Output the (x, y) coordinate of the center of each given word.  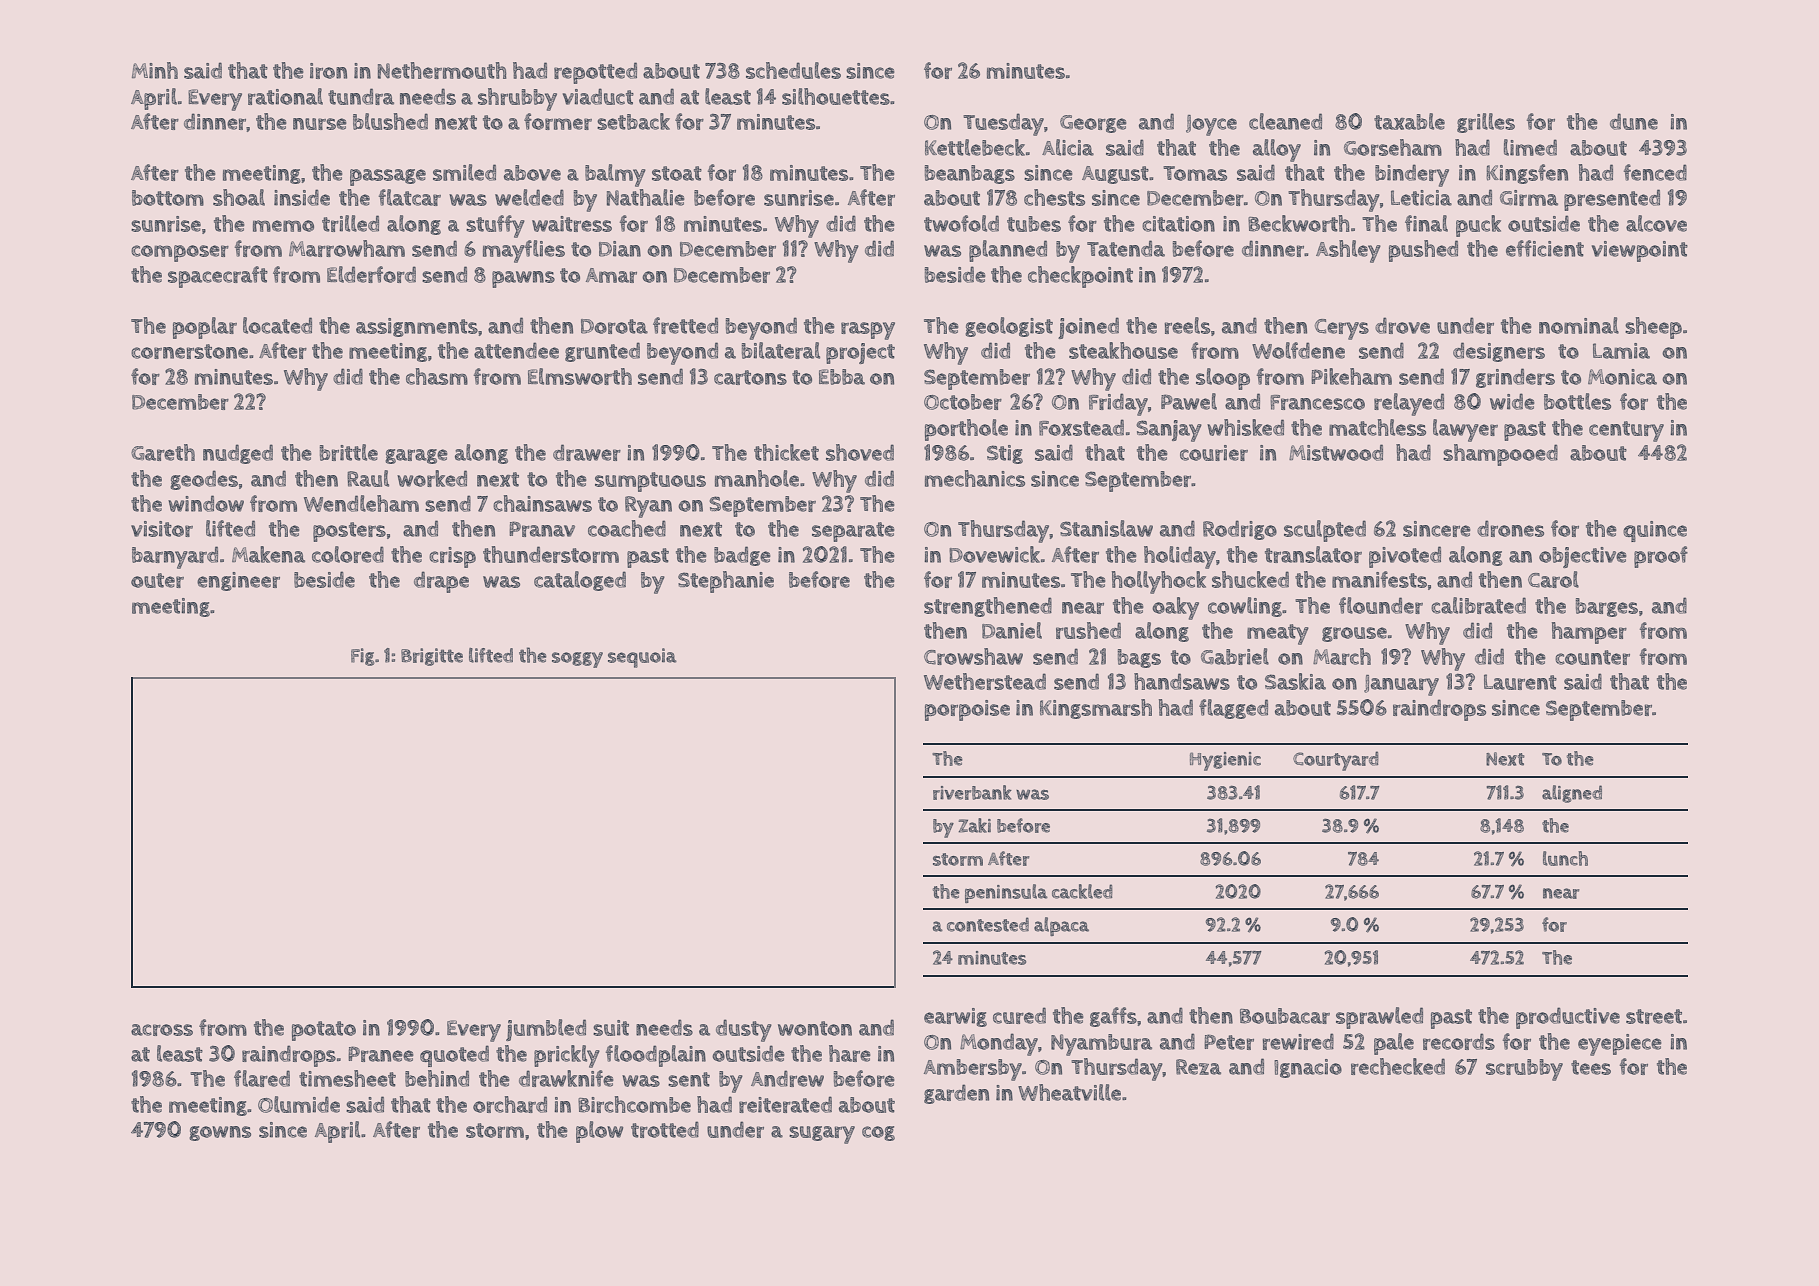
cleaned (1285, 121)
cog (878, 1133)
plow (599, 1132)
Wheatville (1069, 1092)
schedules (793, 70)
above (532, 173)
